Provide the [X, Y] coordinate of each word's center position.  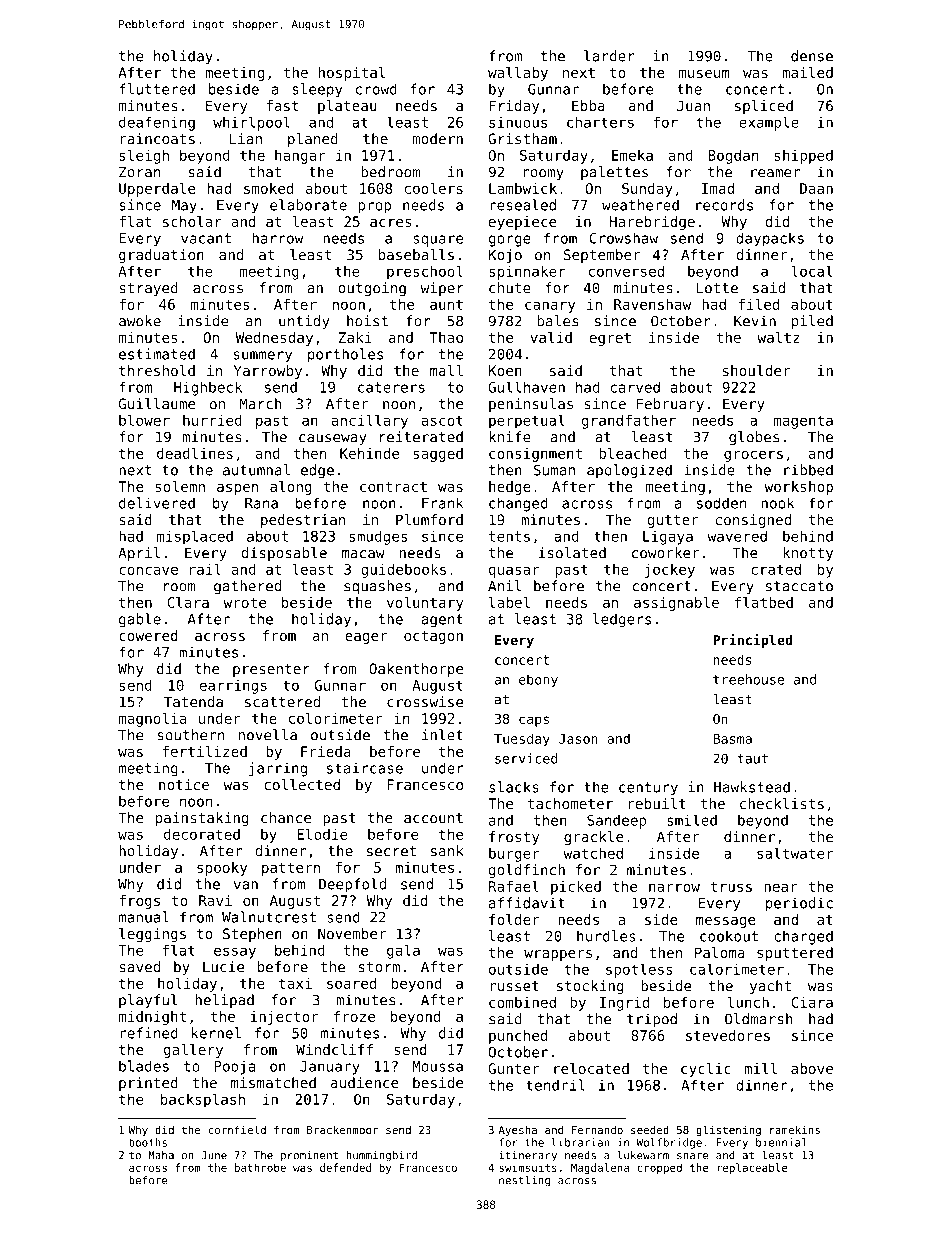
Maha [161, 1155]
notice [184, 784]
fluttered [157, 89]
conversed [626, 271]
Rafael [514, 886]
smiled [692, 820]
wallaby [518, 74]
